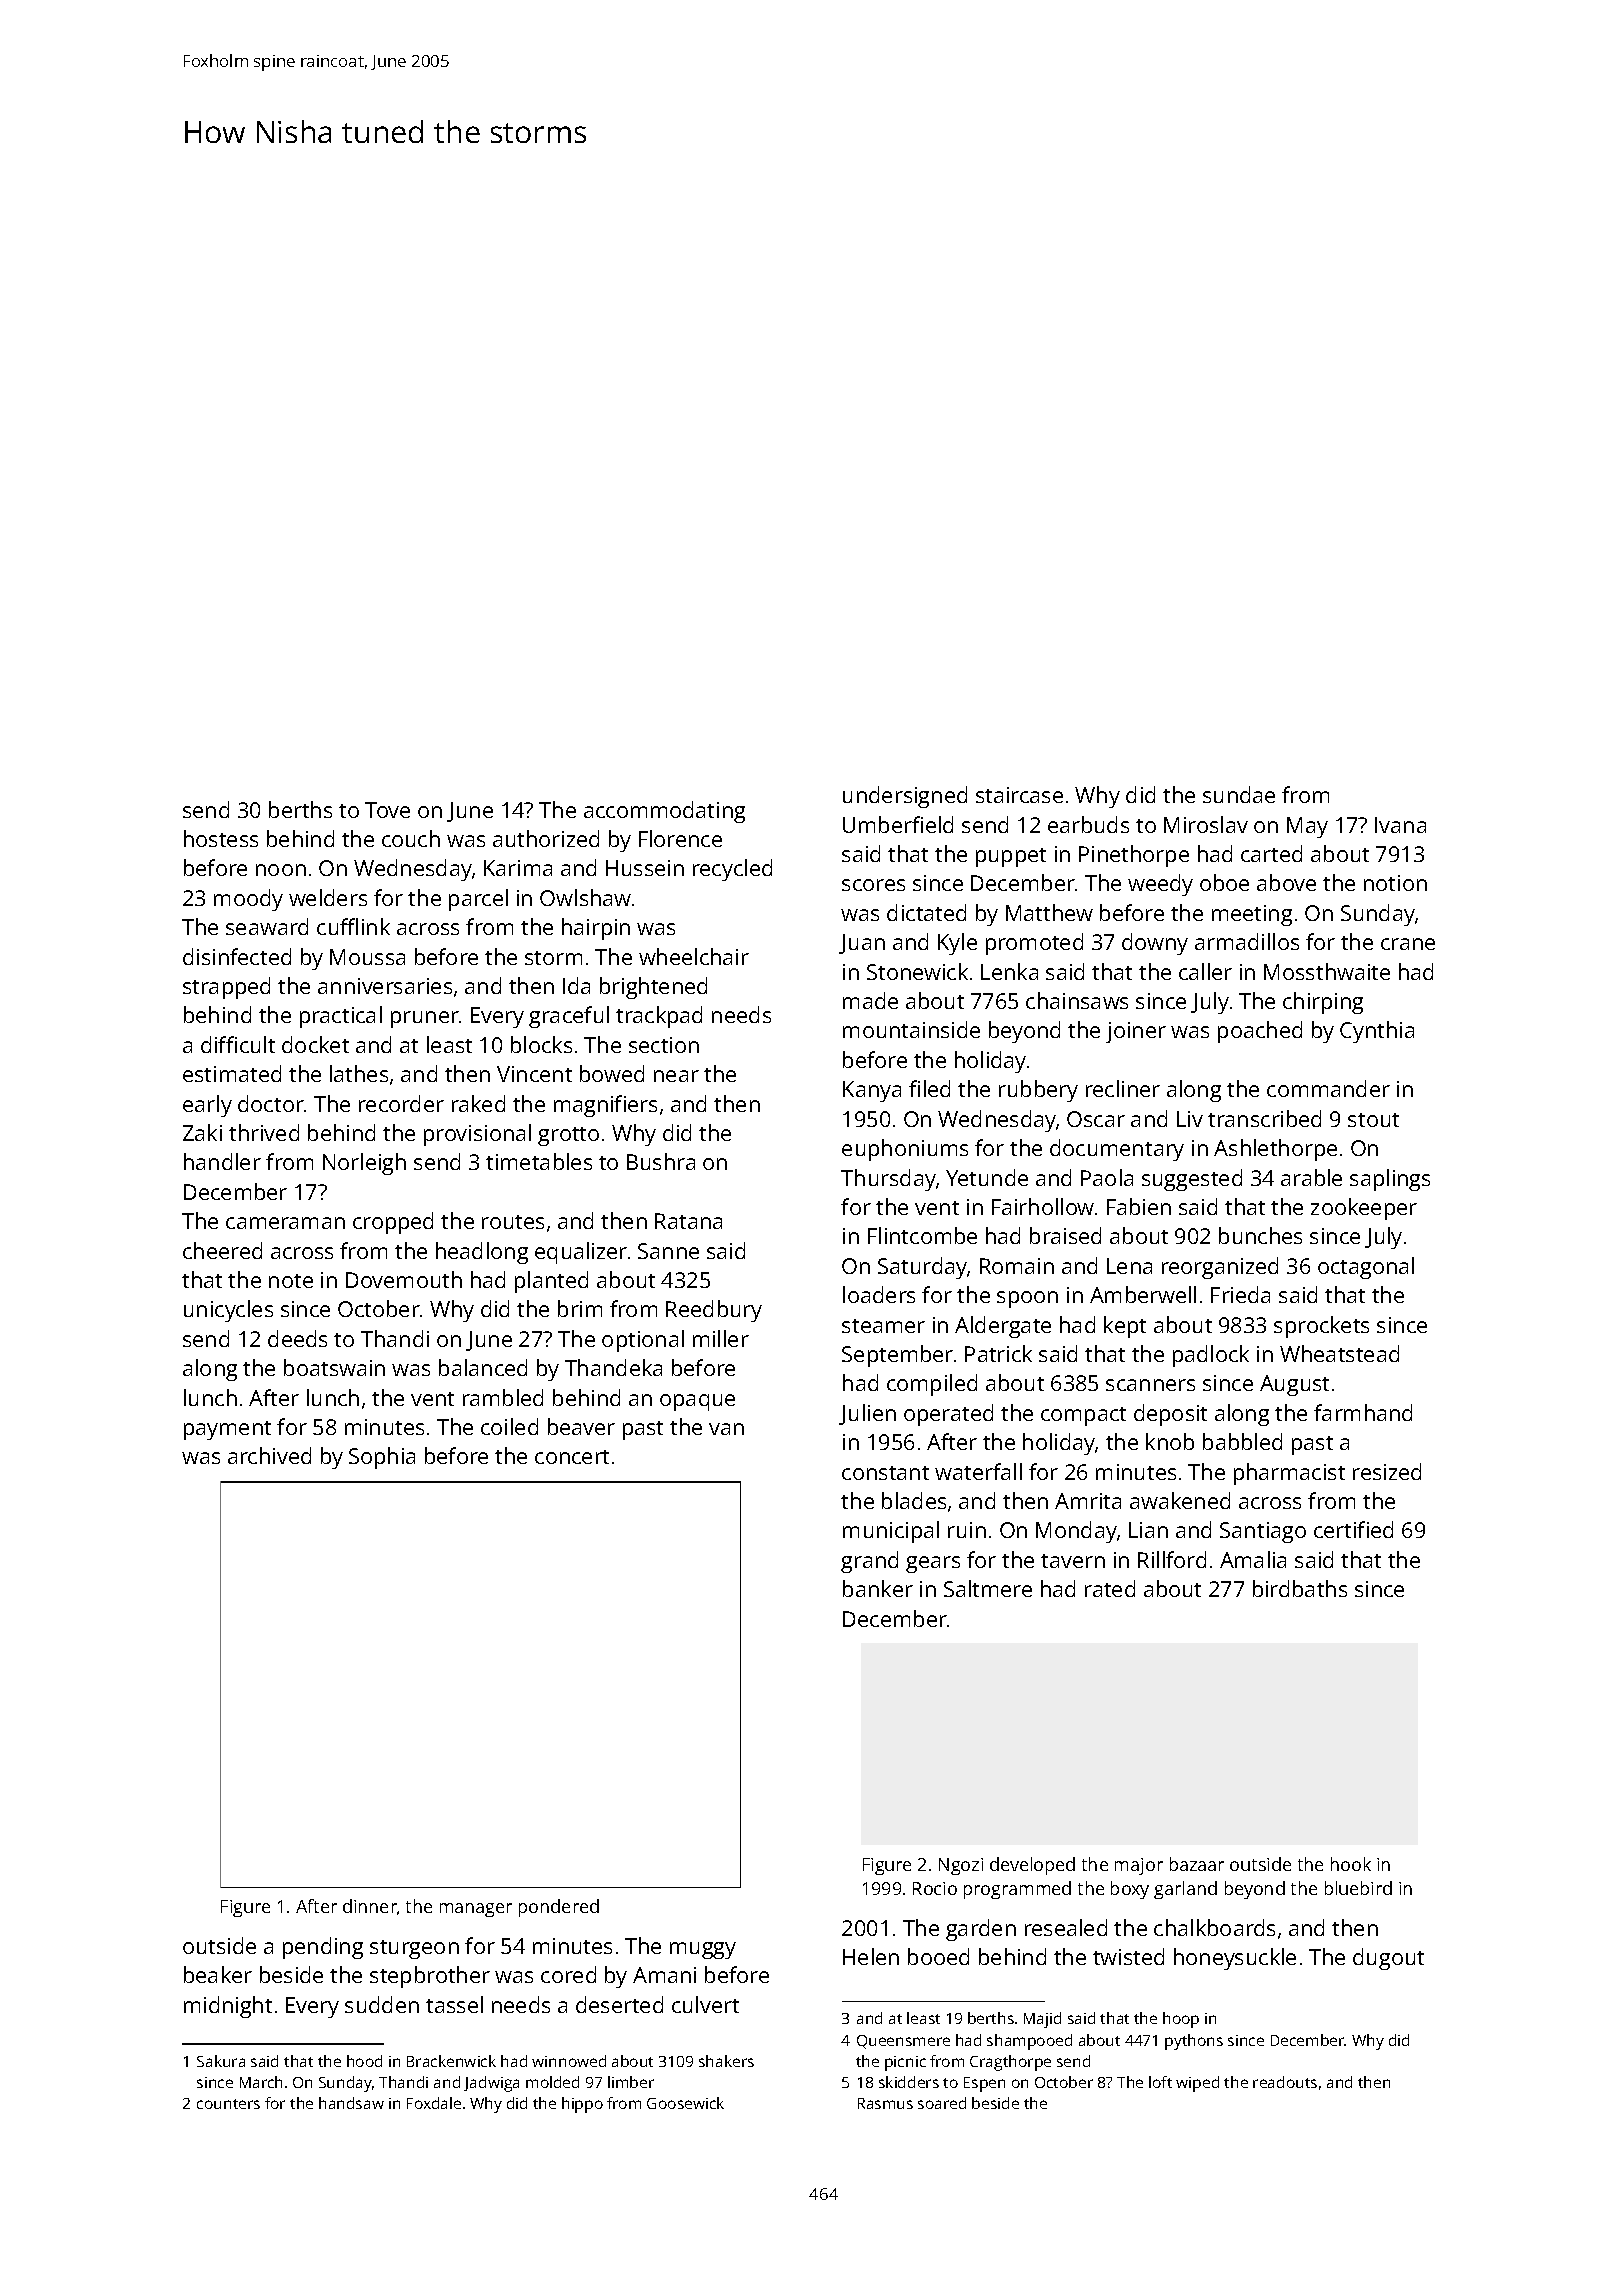 This screenshot has width=1620, height=2292. What do you see at coordinates (1321, 1327) in the screenshot?
I see `sprockets` at bounding box center [1321, 1327].
